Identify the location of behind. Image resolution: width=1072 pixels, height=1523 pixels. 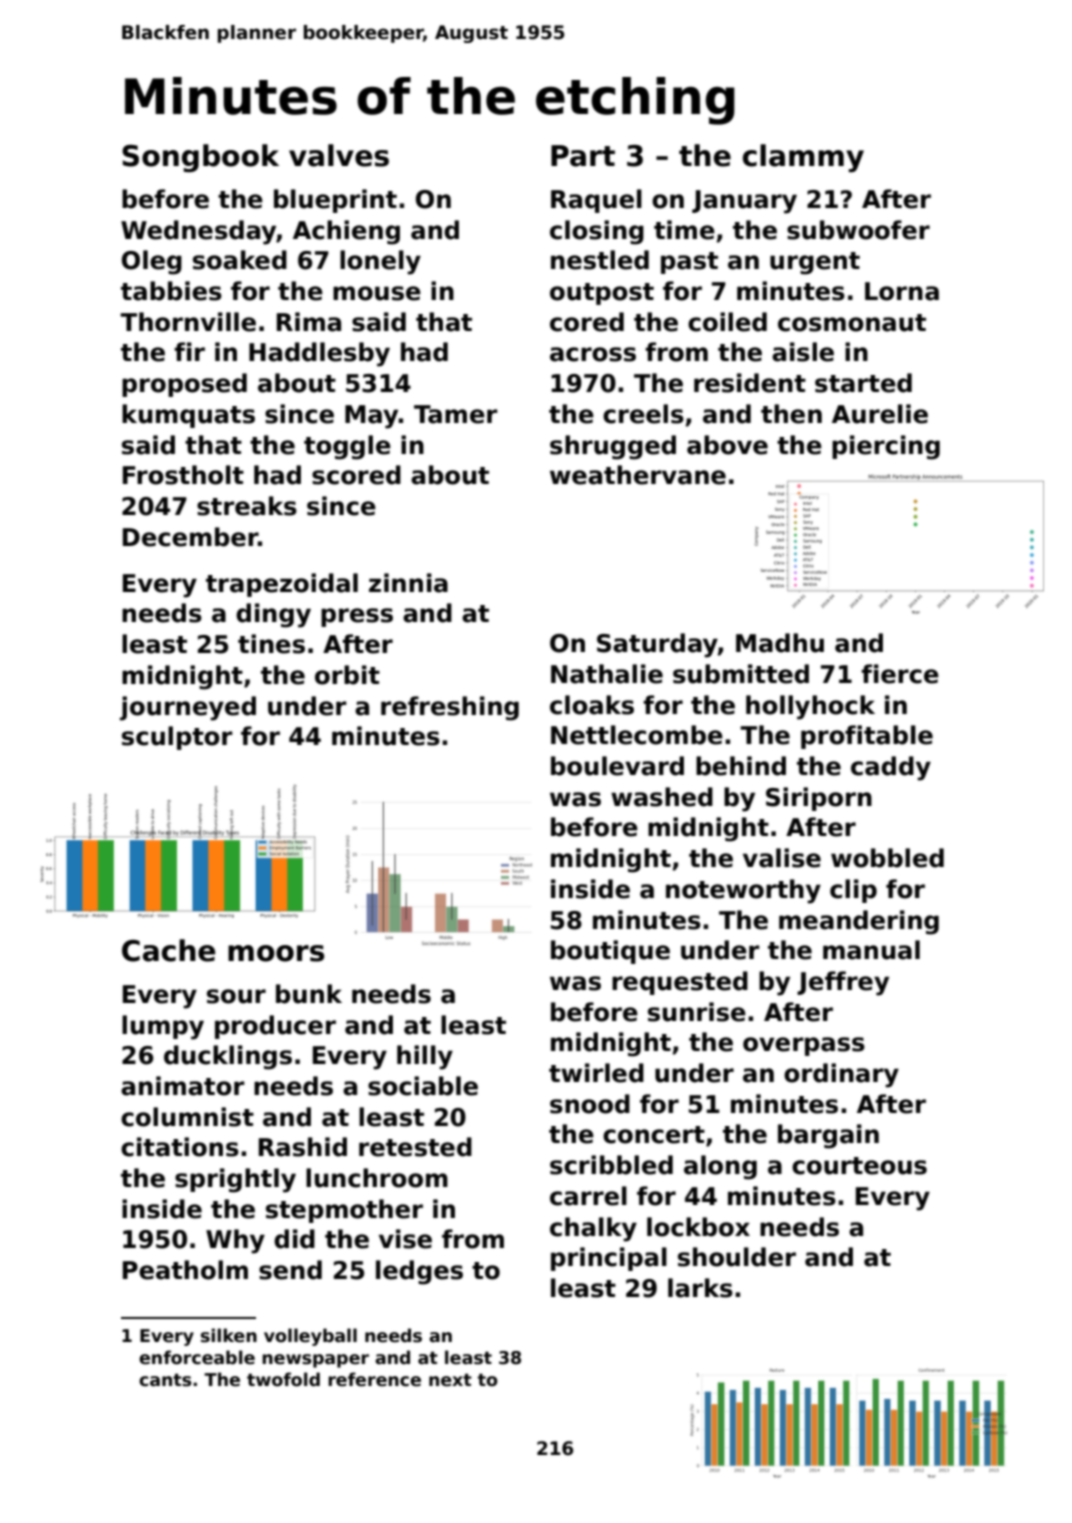
(741, 766).
